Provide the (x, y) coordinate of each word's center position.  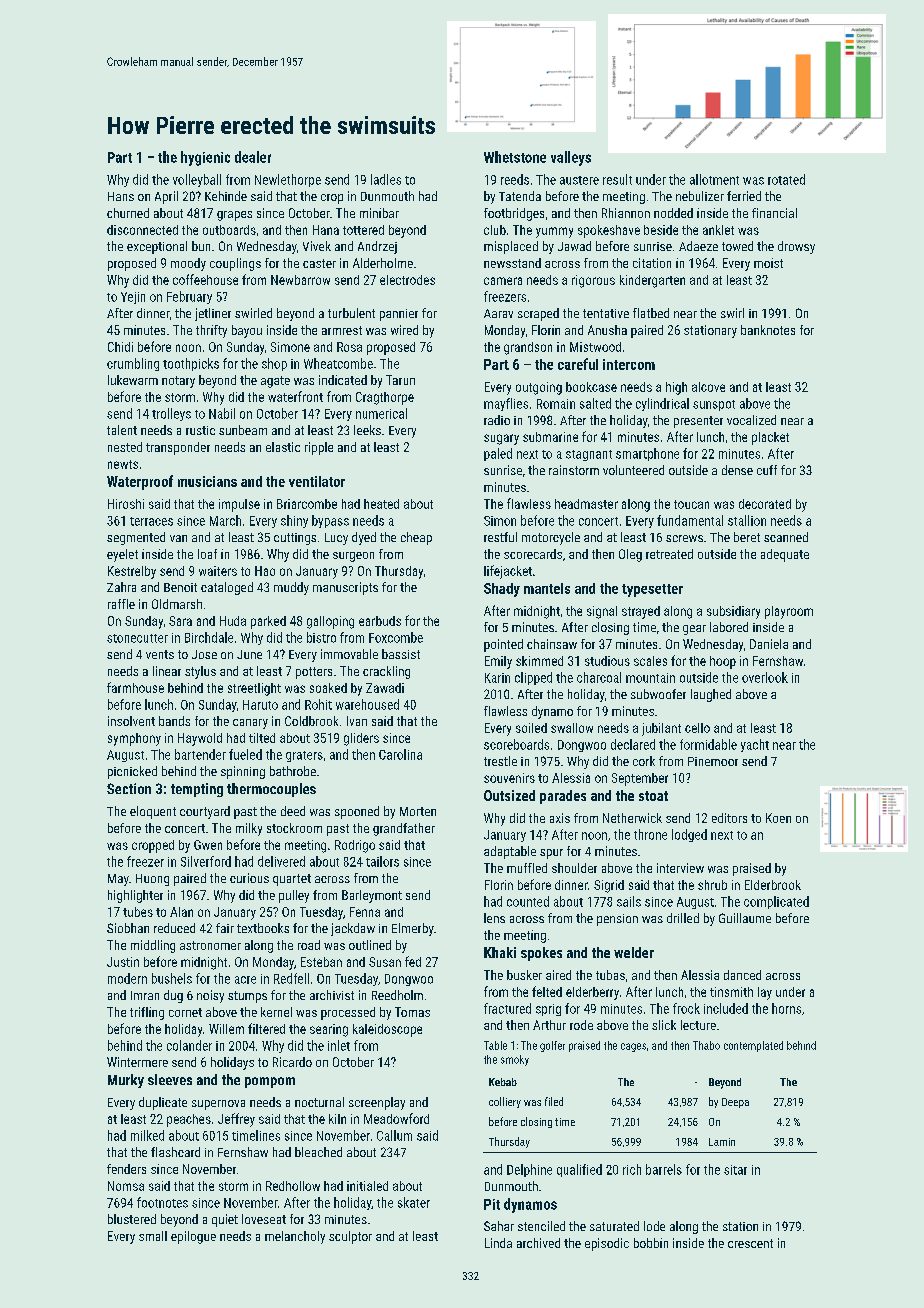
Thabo (706, 1045)
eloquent (153, 812)
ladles (386, 179)
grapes (234, 216)
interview (680, 868)
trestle (500, 761)
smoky (515, 1060)
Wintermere (137, 1062)
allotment (714, 179)
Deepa (735, 1103)
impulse (239, 505)
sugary (501, 439)
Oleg (630, 555)
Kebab (503, 1082)
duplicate (163, 1103)
